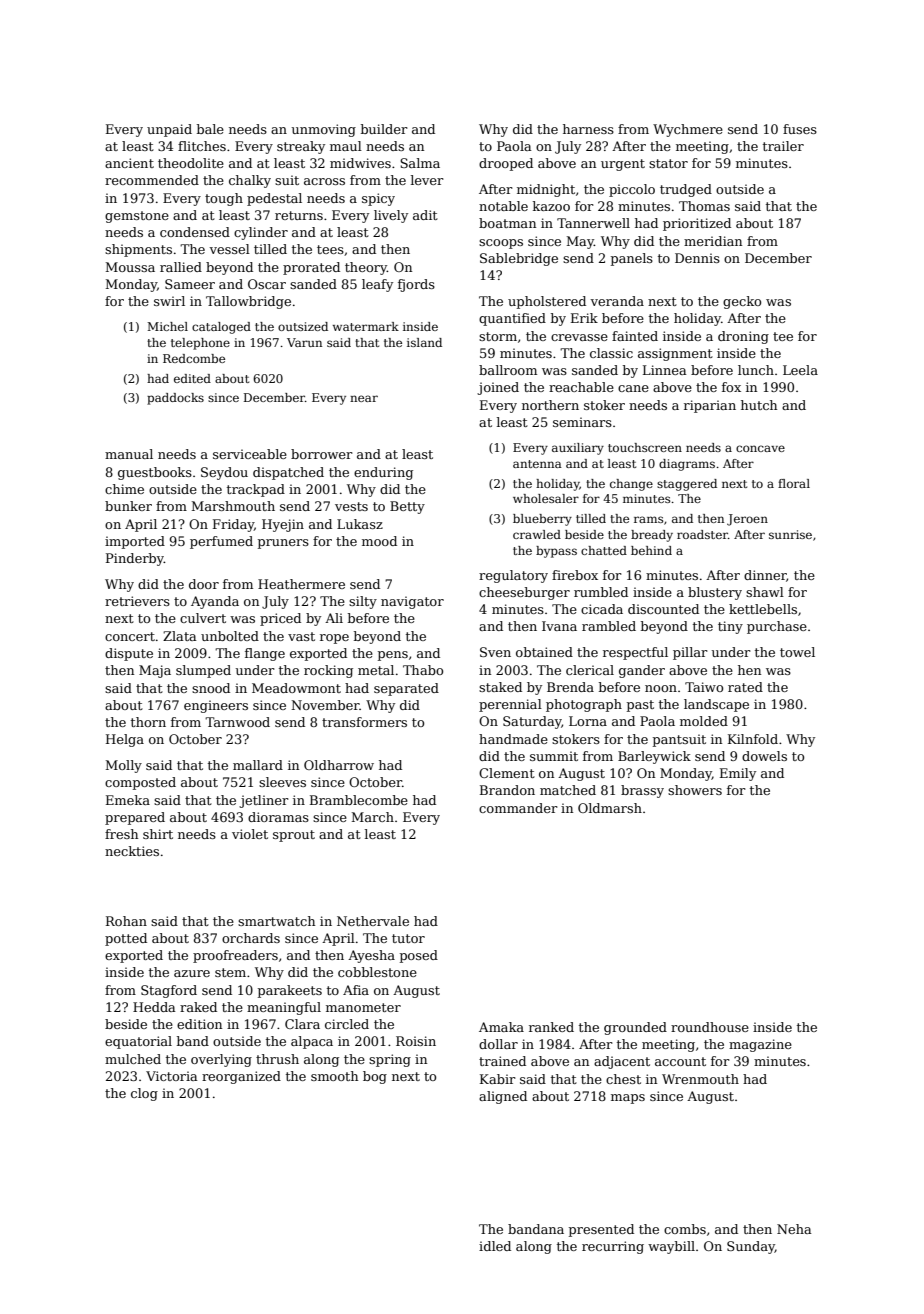  What do you see at coordinates (680, 1061) in the screenshot?
I see `account` at bounding box center [680, 1061].
